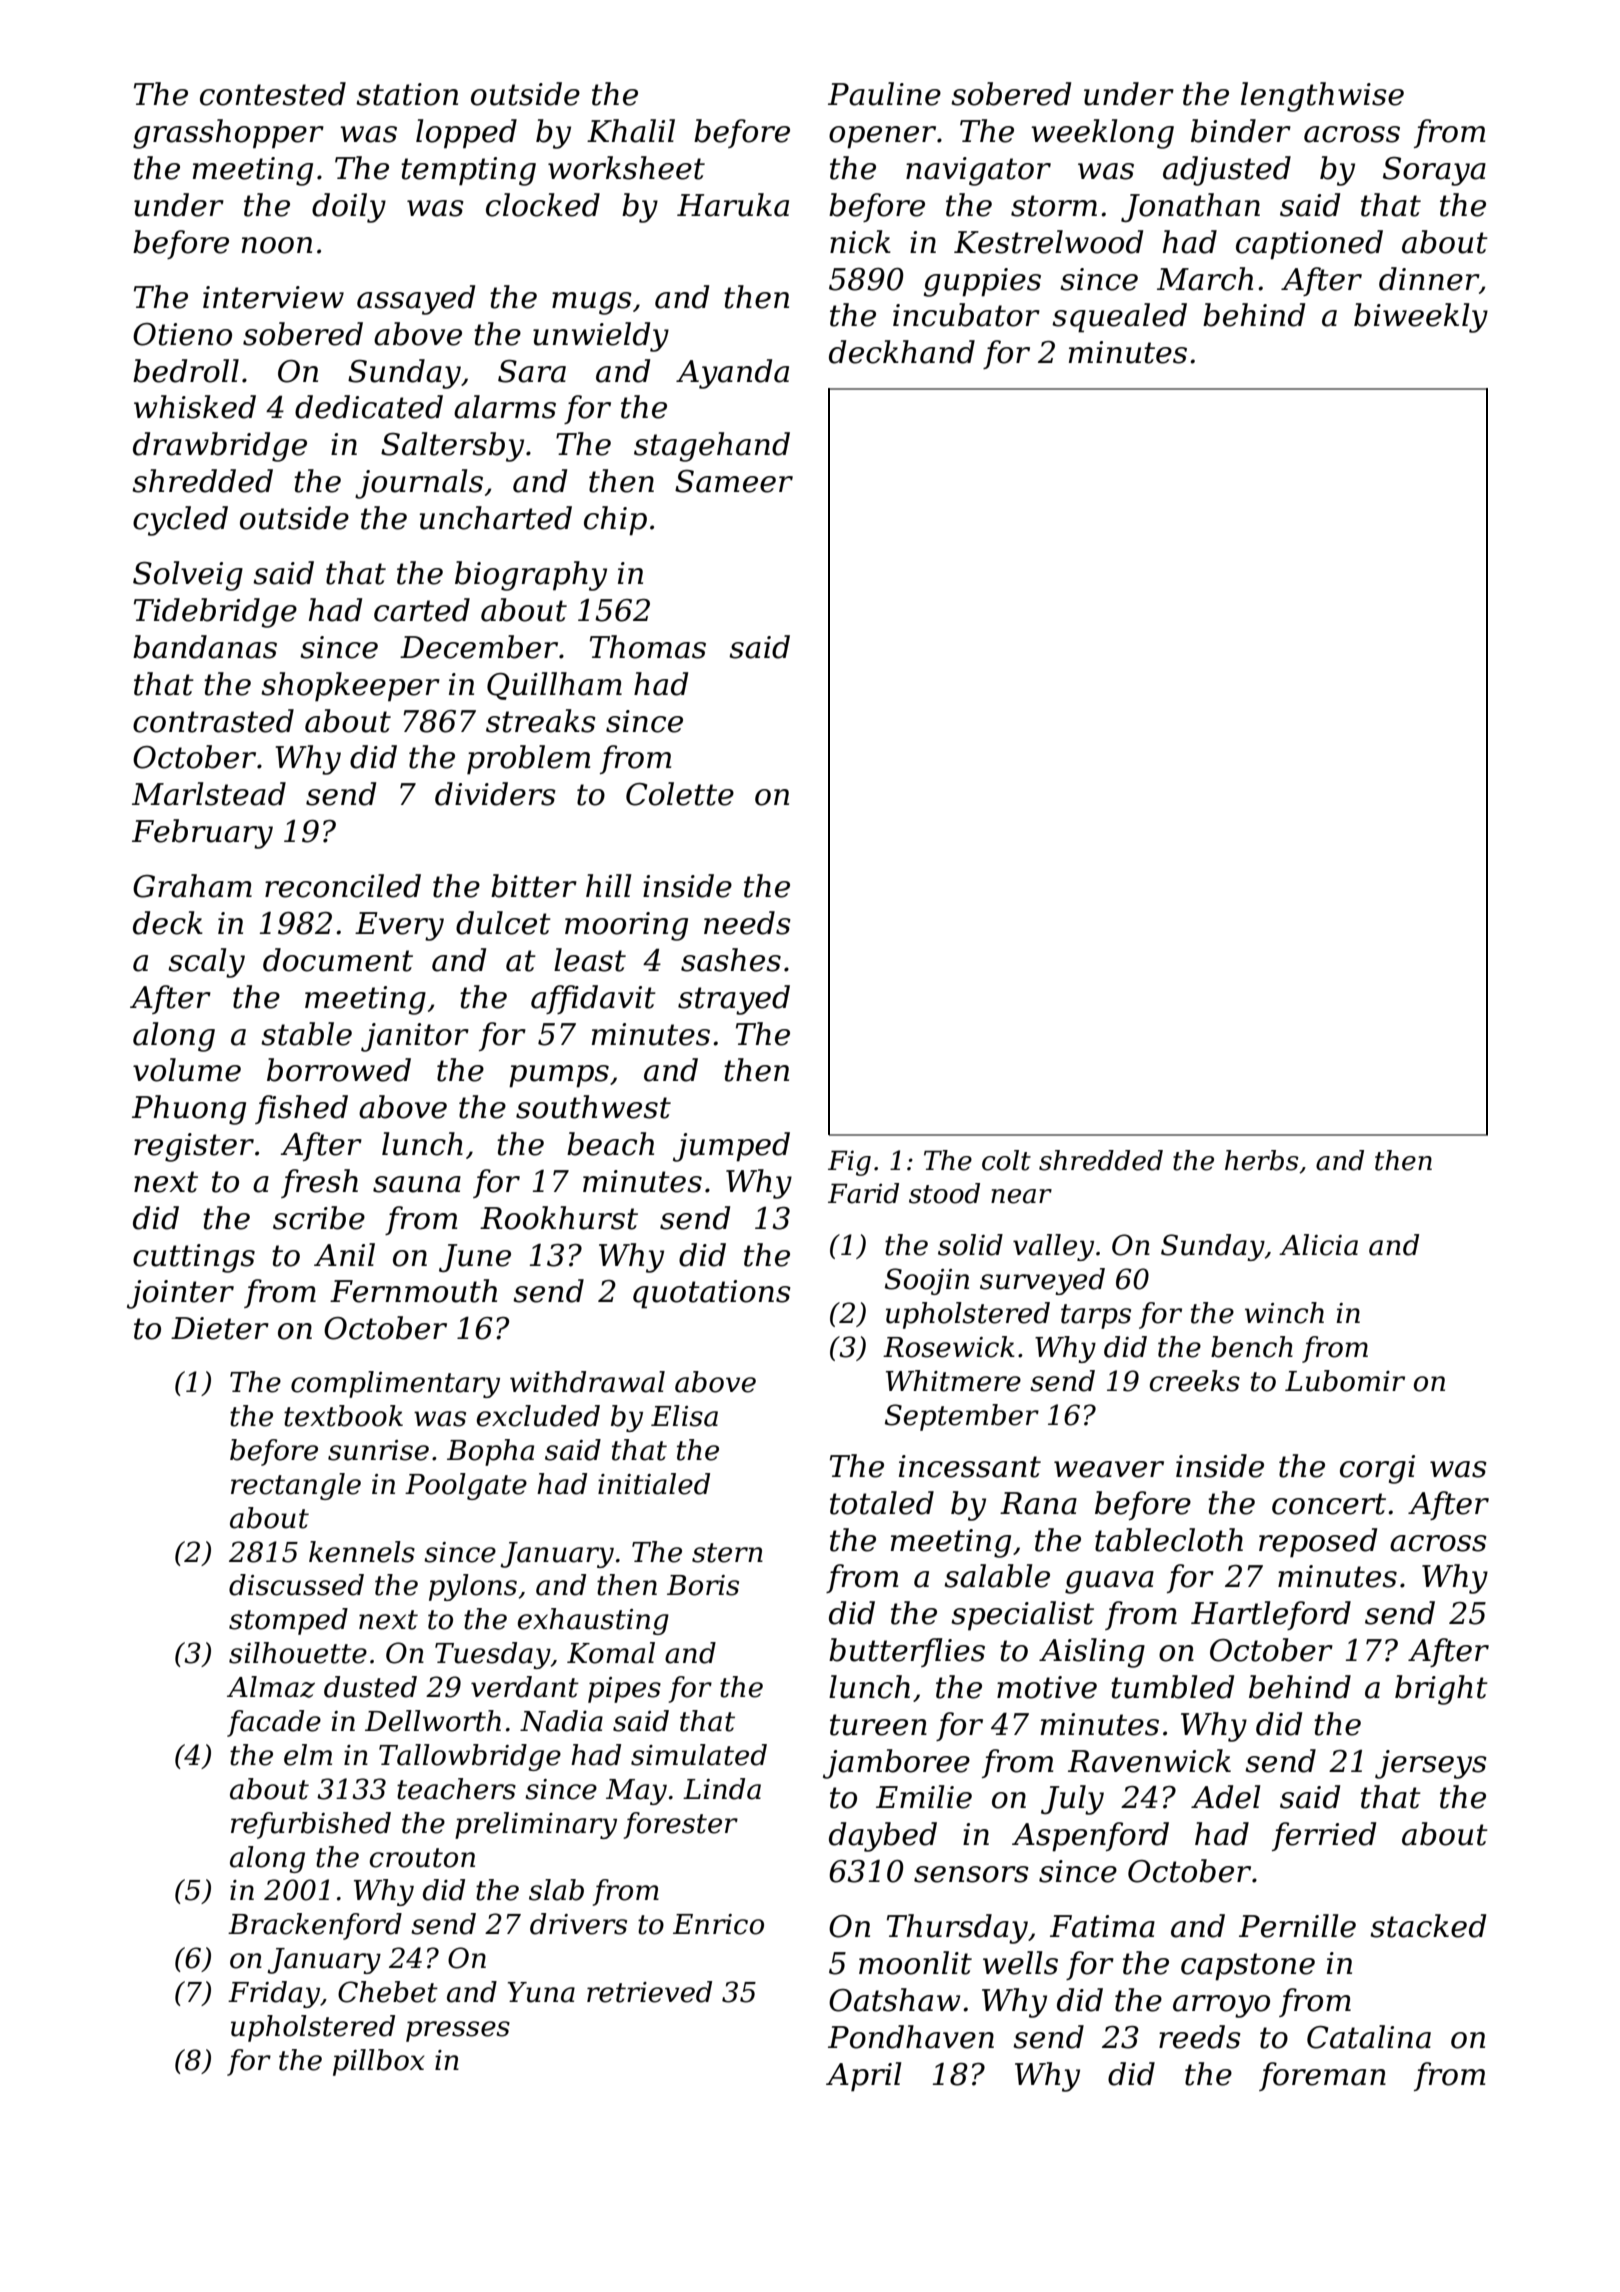  What do you see at coordinates (970, 1245) in the page?
I see `solid` at bounding box center [970, 1245].
